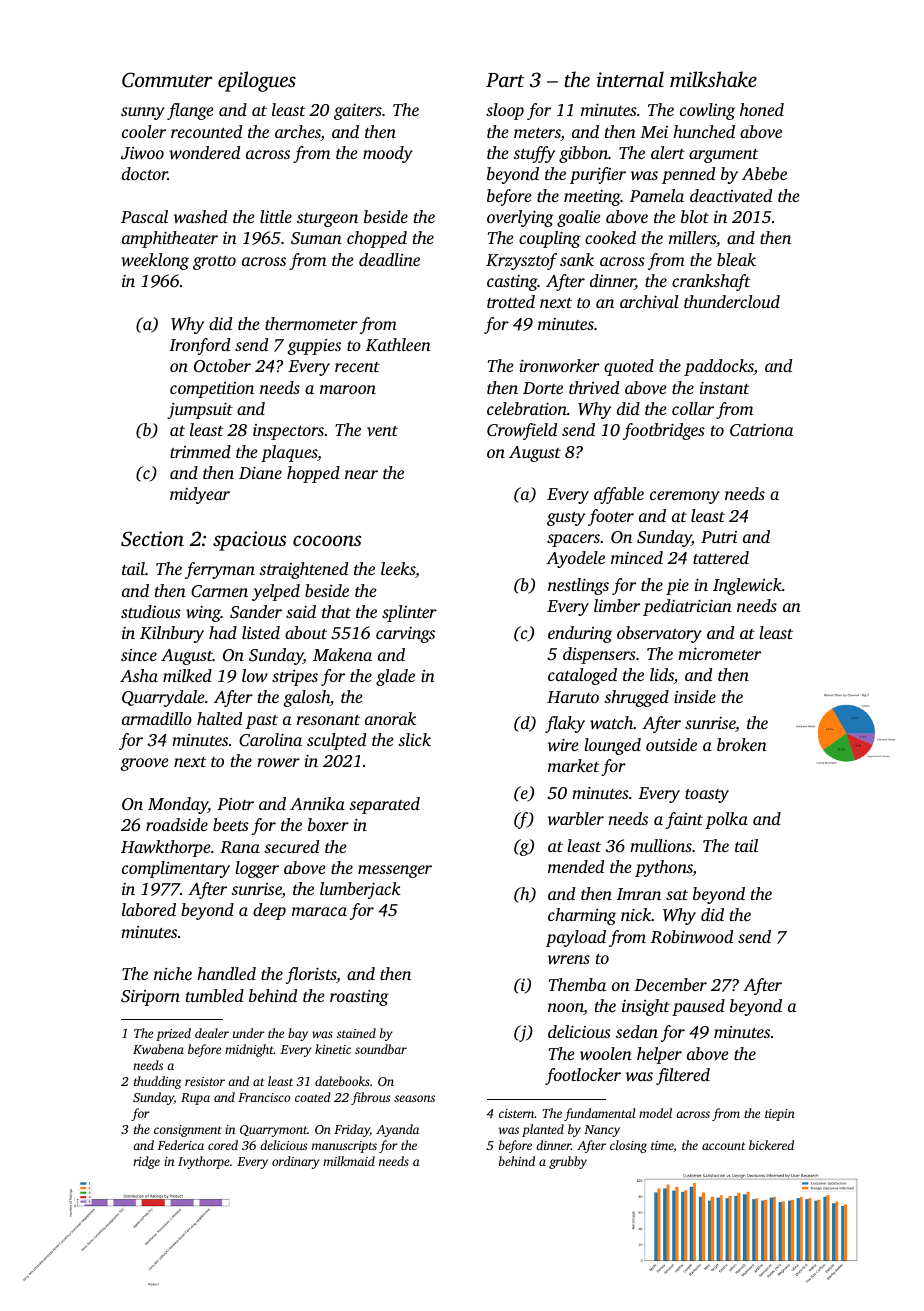  Describe the element at coordinates (195, 1099) in the document. I see `Rupa` at that location.
